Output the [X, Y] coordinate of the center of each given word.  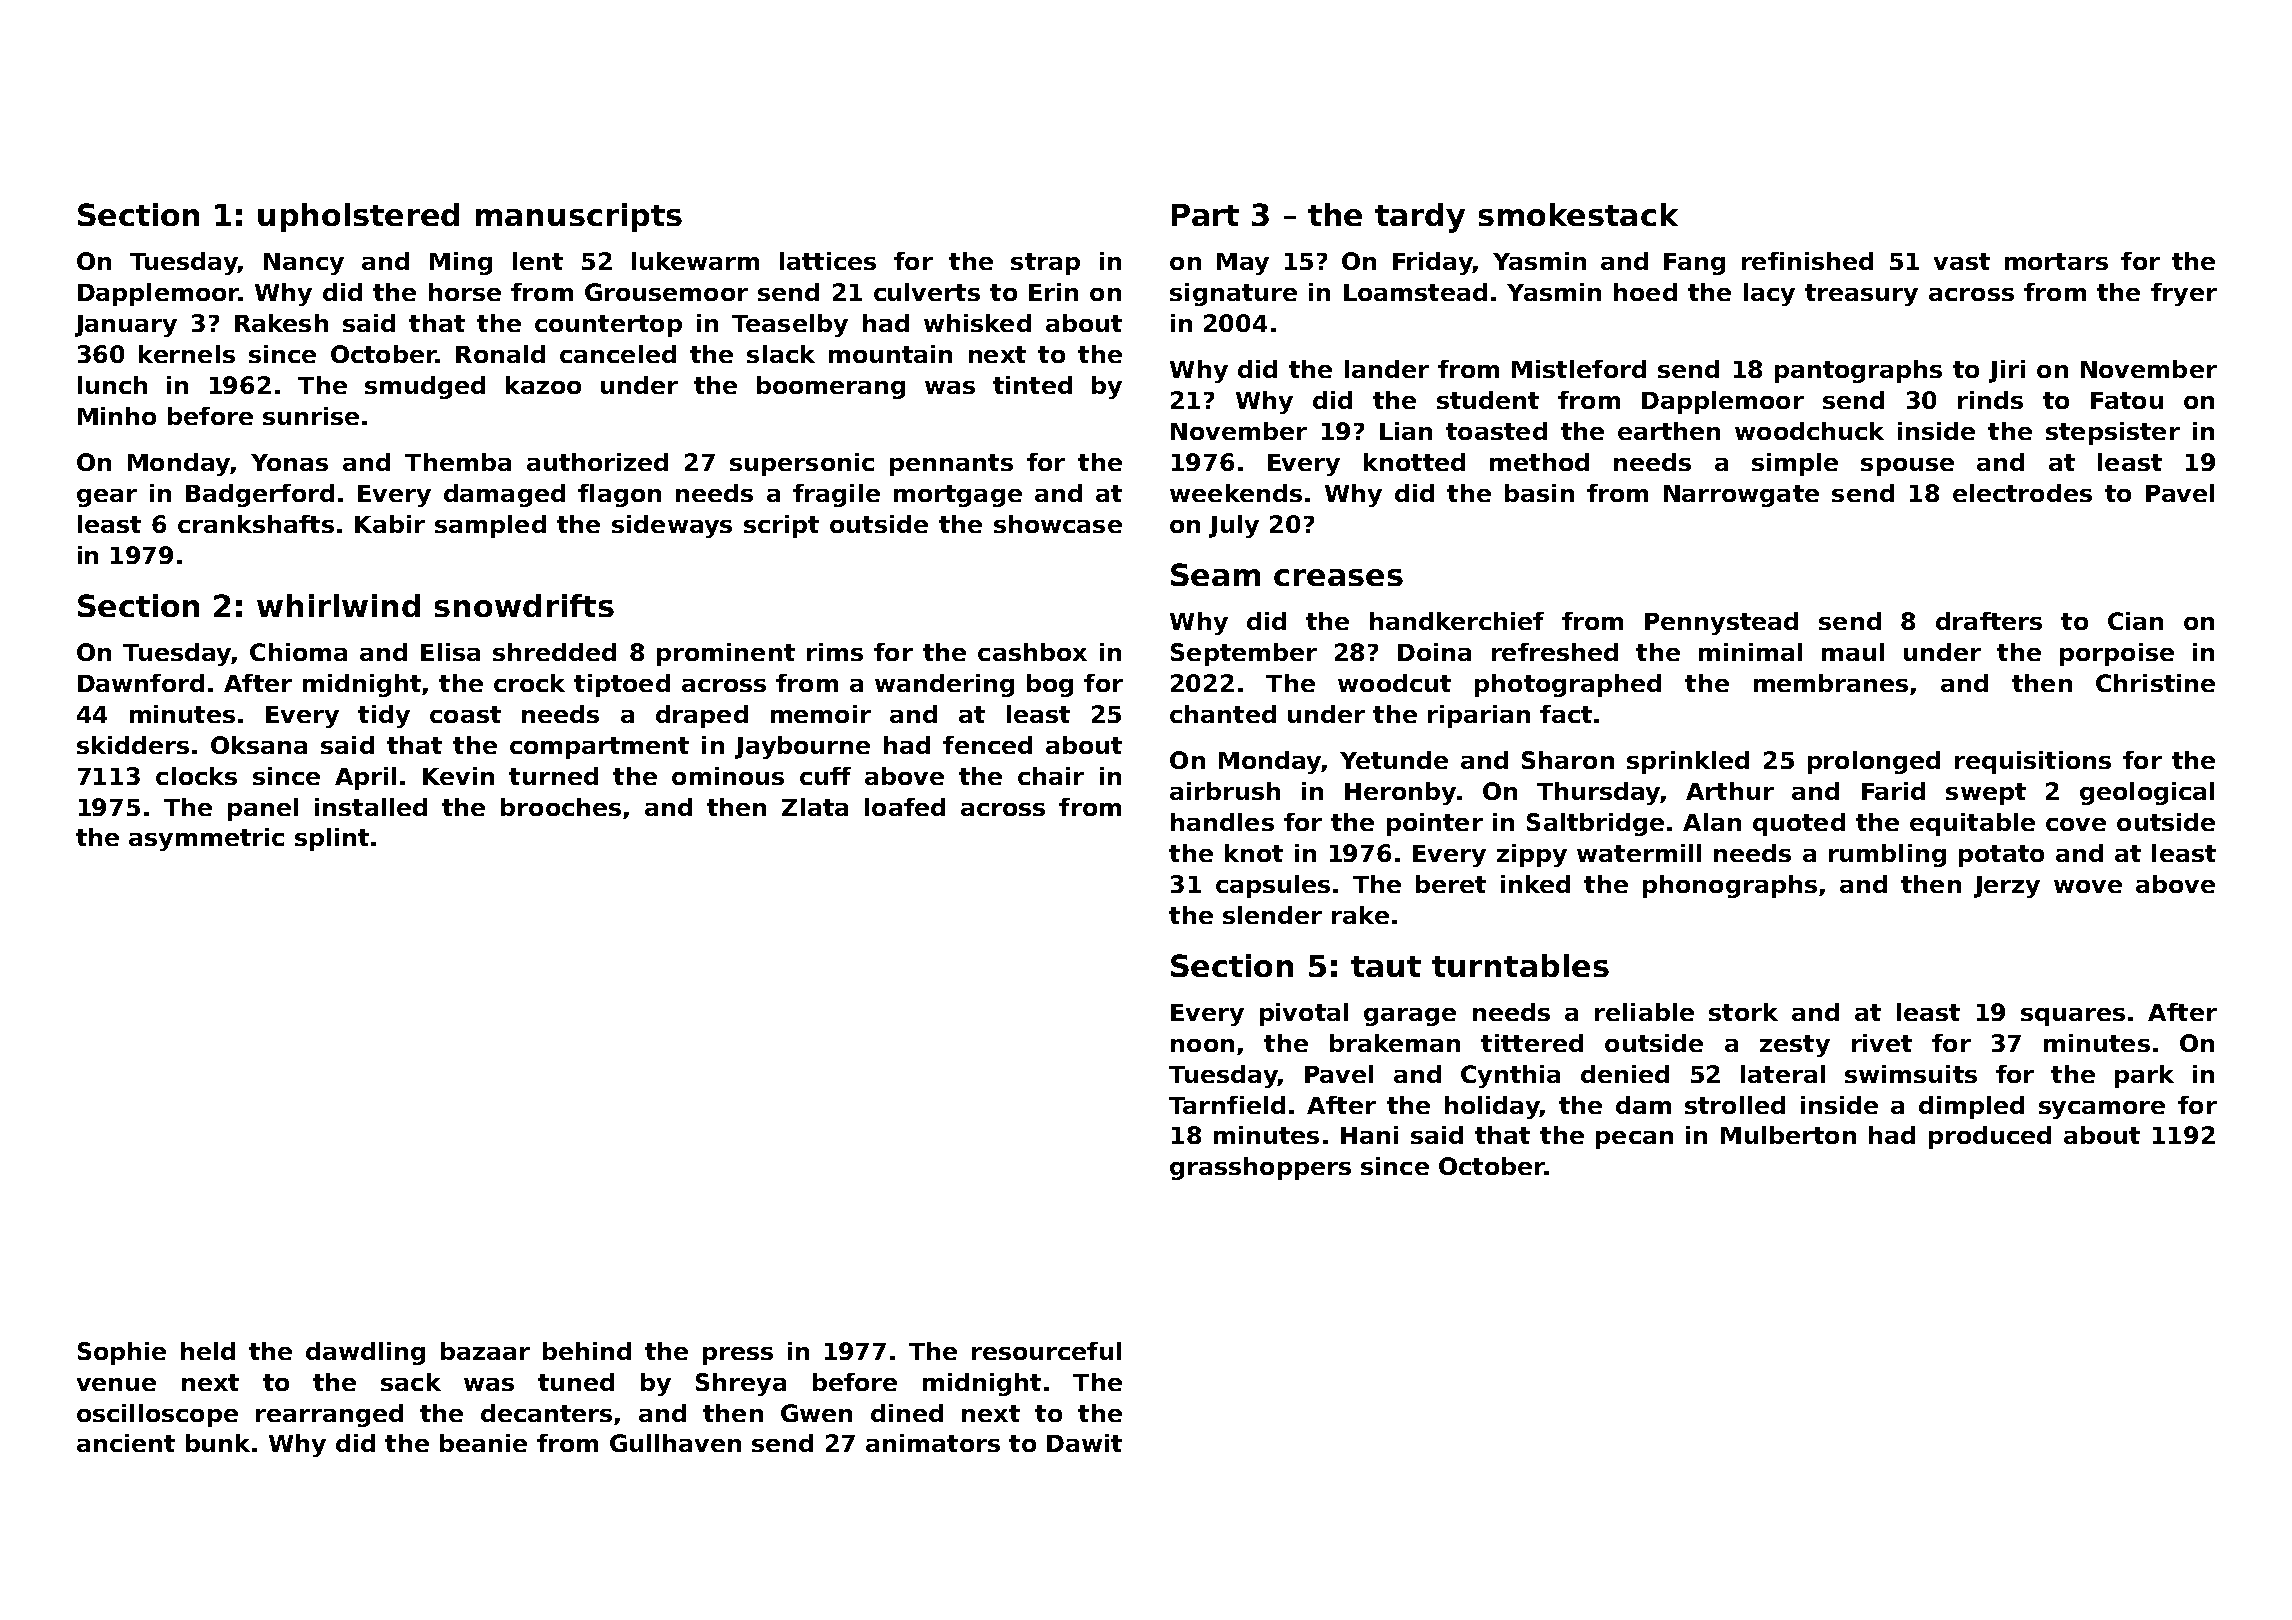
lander [1387, 369]
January [126, 326]
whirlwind [338, 605]
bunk [218, 1443]
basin [1539, 493]
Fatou [2127, 400]
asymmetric [206, 839]
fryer [2184, 294]
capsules [1273, 886]
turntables [1520, 965]
